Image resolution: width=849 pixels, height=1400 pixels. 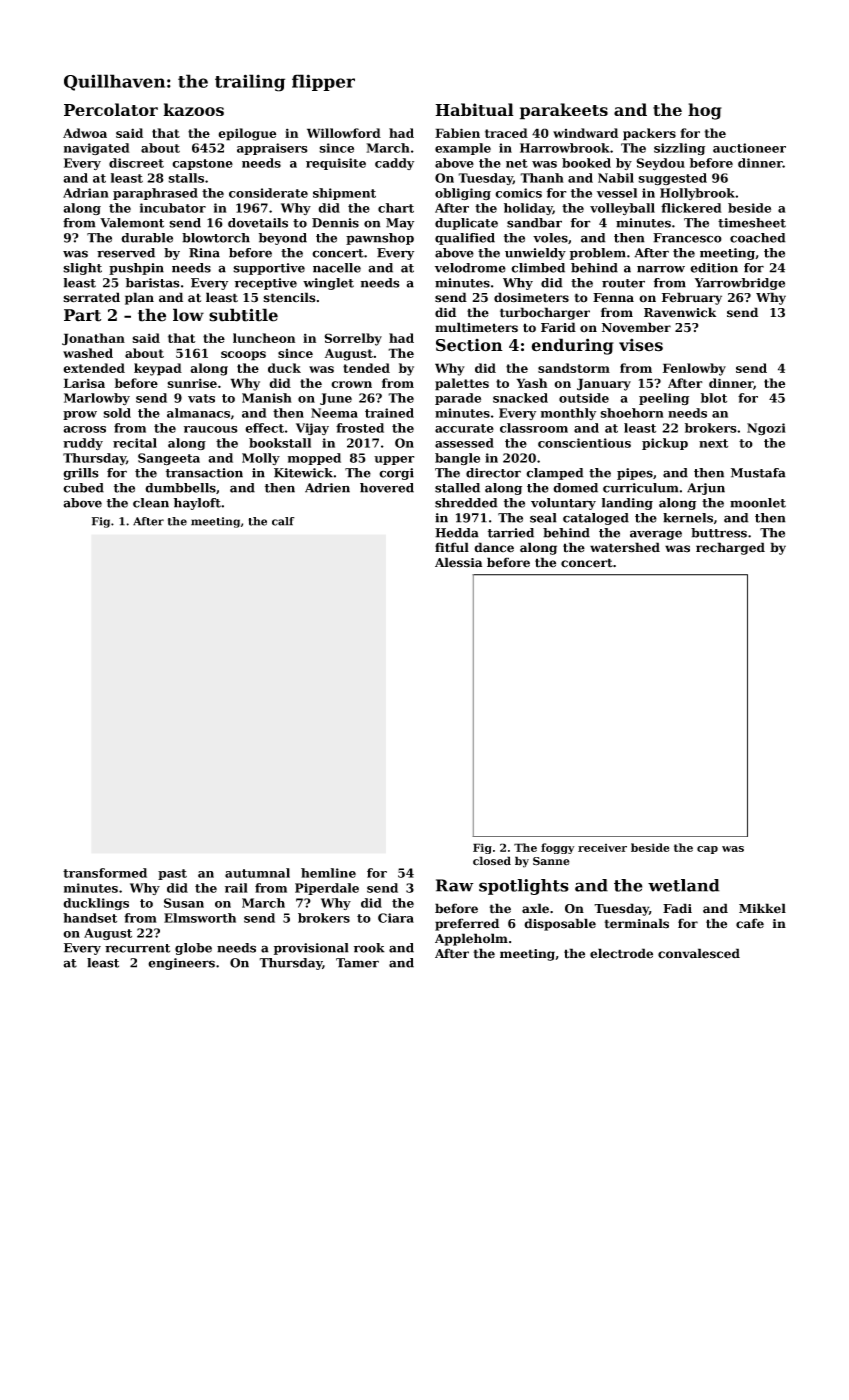 What do you see at coordinates (357, 963) in the page?
I see `Tamer` at bounding box center [357, 963].
